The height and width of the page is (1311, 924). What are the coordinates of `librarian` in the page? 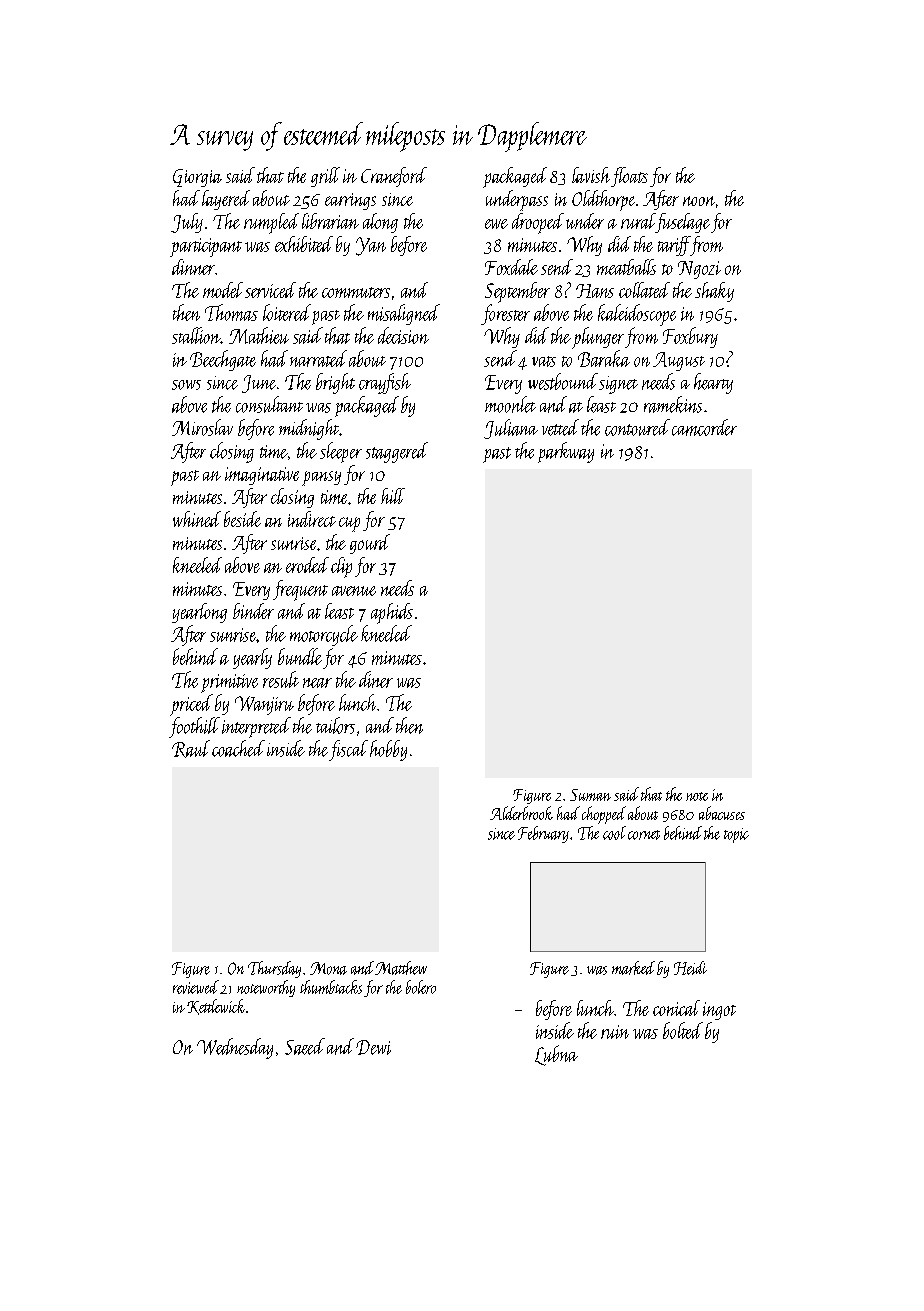 It's located at (330, 221).
